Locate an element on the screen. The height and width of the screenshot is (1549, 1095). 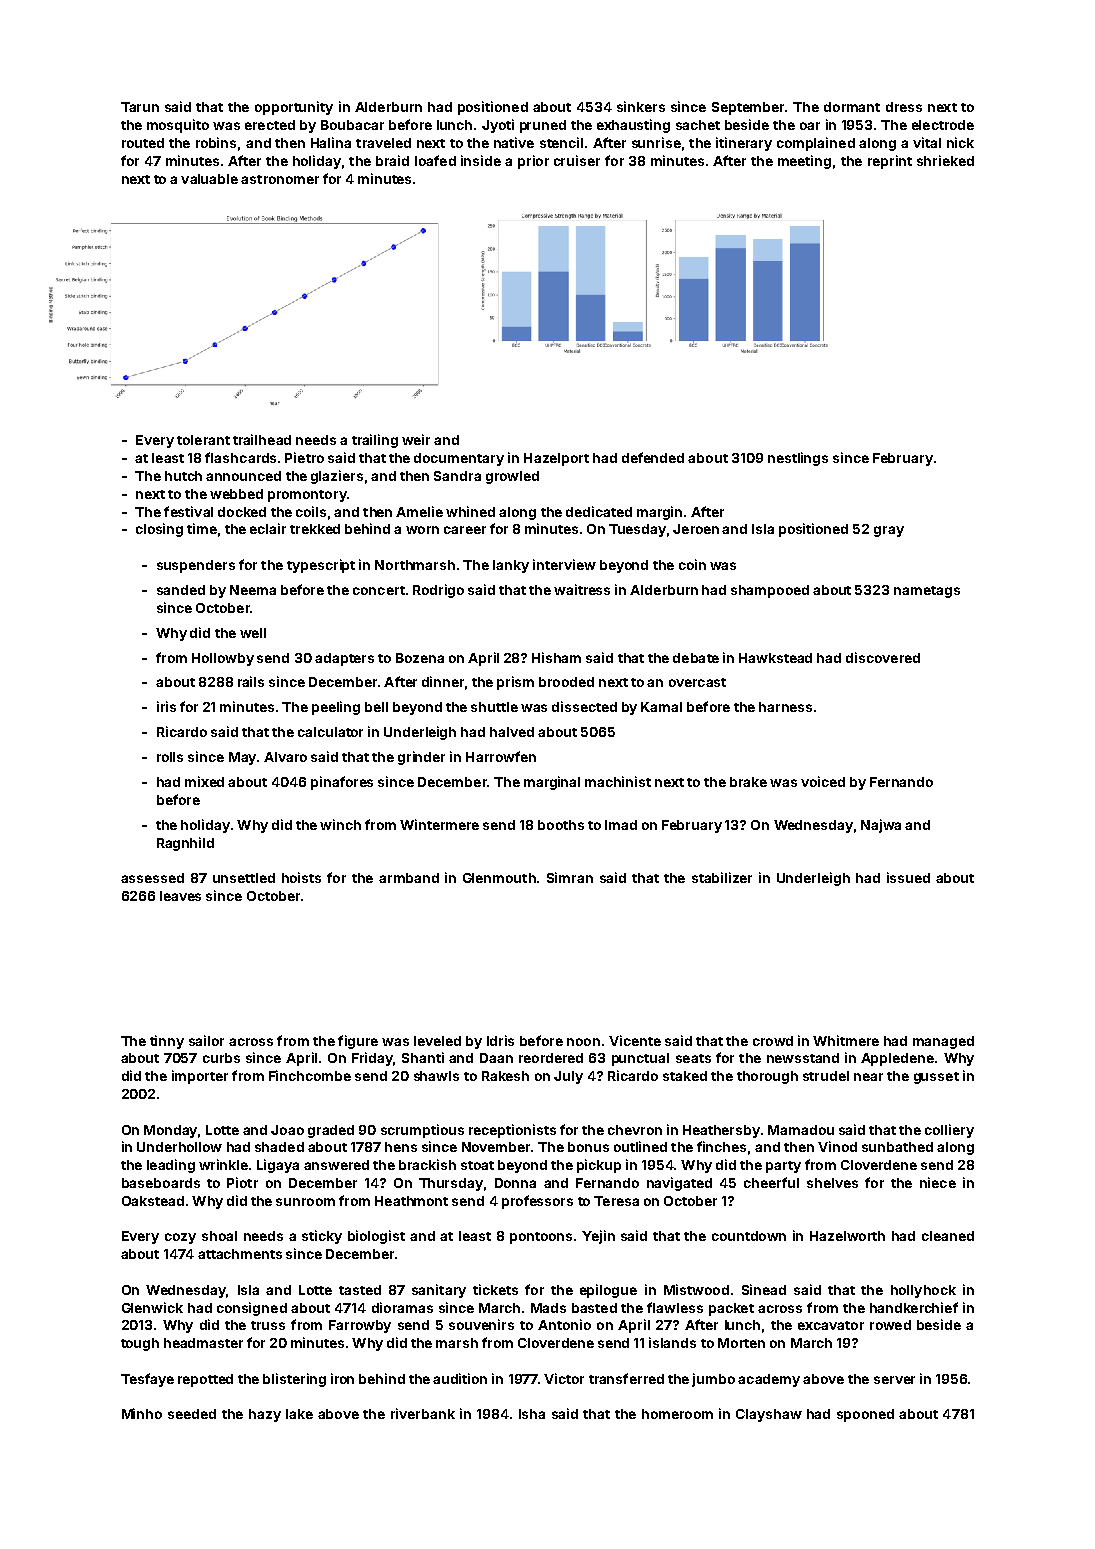
valuable is located at coordinates (209, 179).
